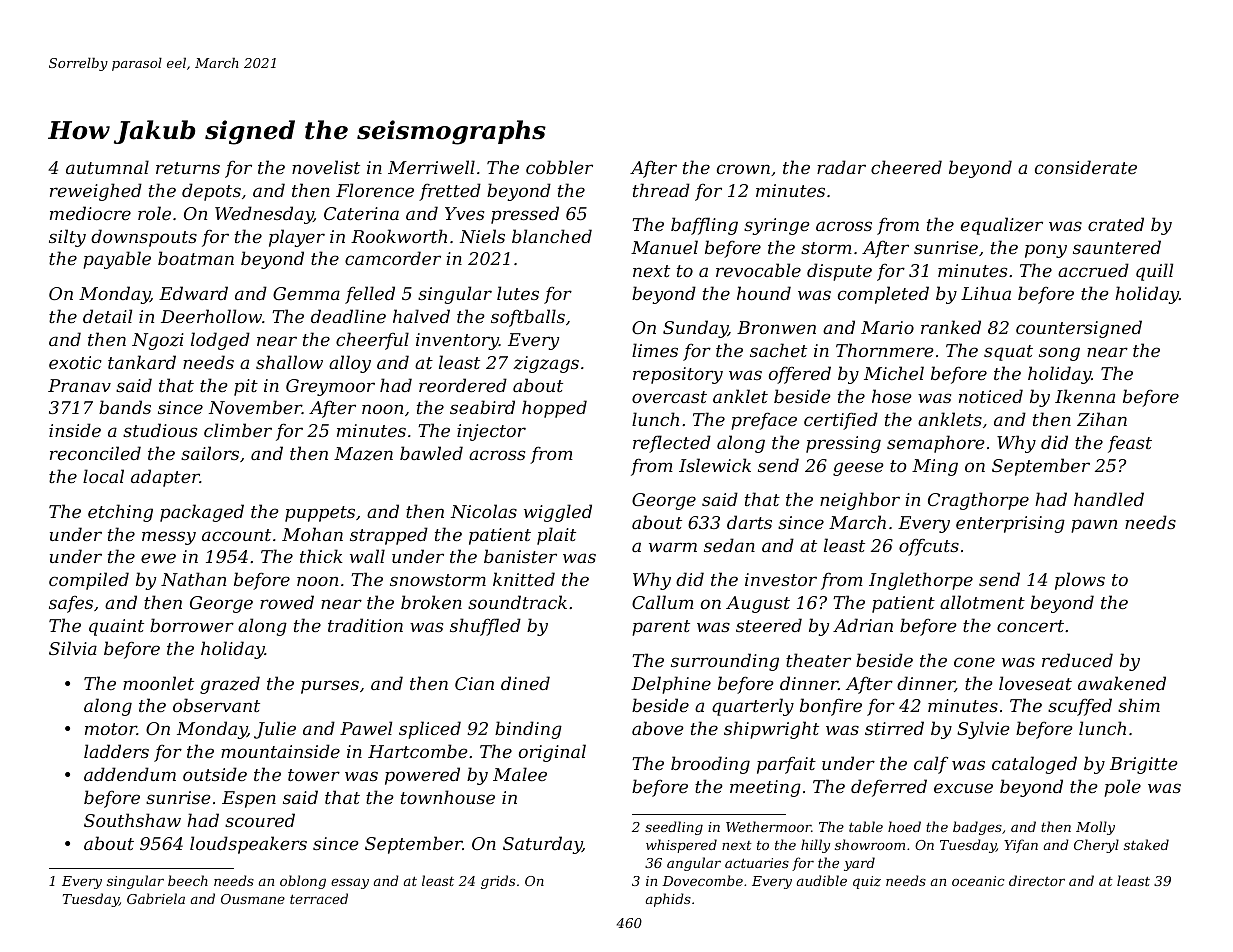 The width and height of the document is (1233, 952). Describe the element at coordinates (921, 581) in the document. I see `Inglethorpe` at that location.
